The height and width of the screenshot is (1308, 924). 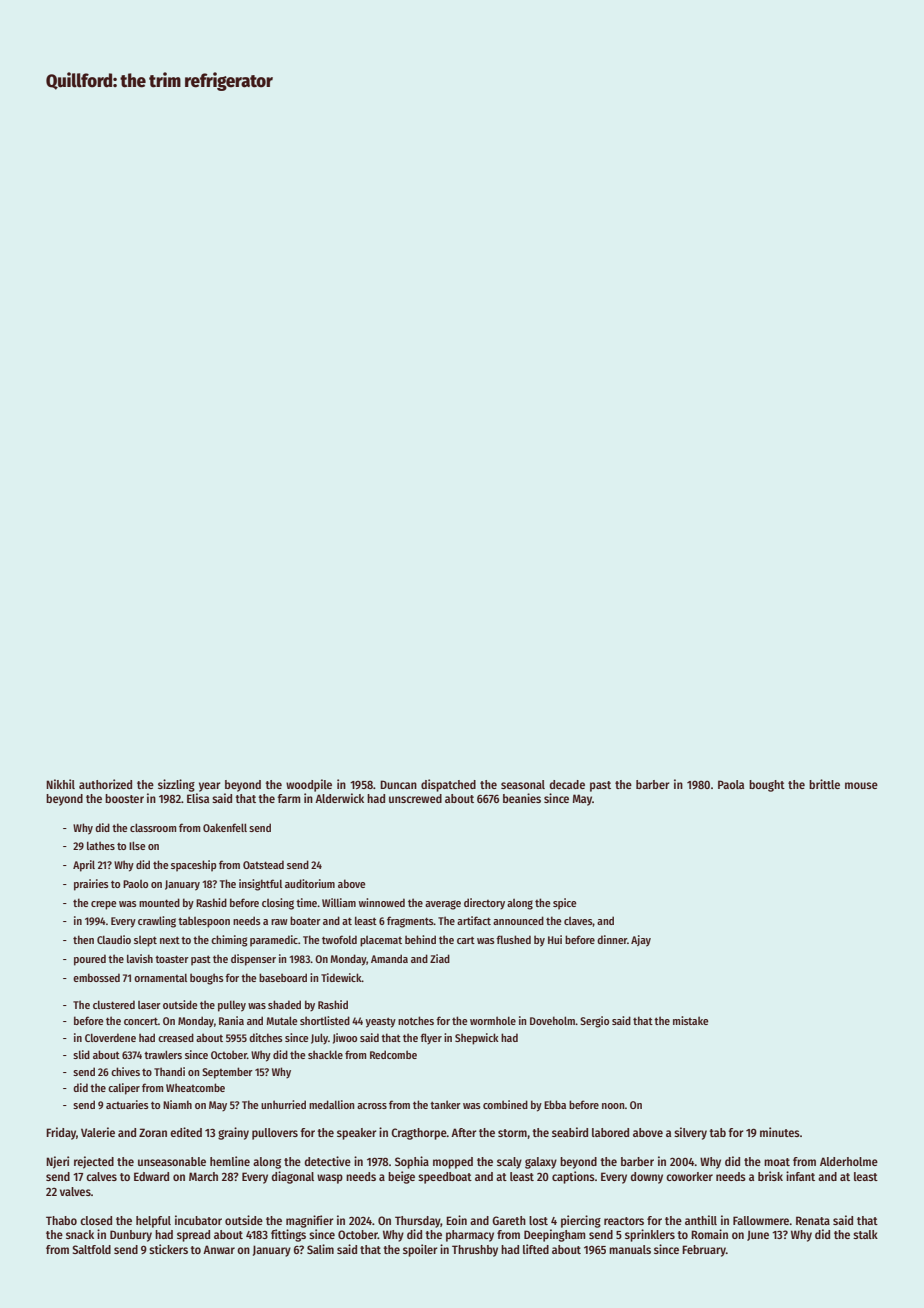 What do you see at coordinates (691, 1020) in the screenshot?
I see `mistake` at bounding box center [691, 1020].
